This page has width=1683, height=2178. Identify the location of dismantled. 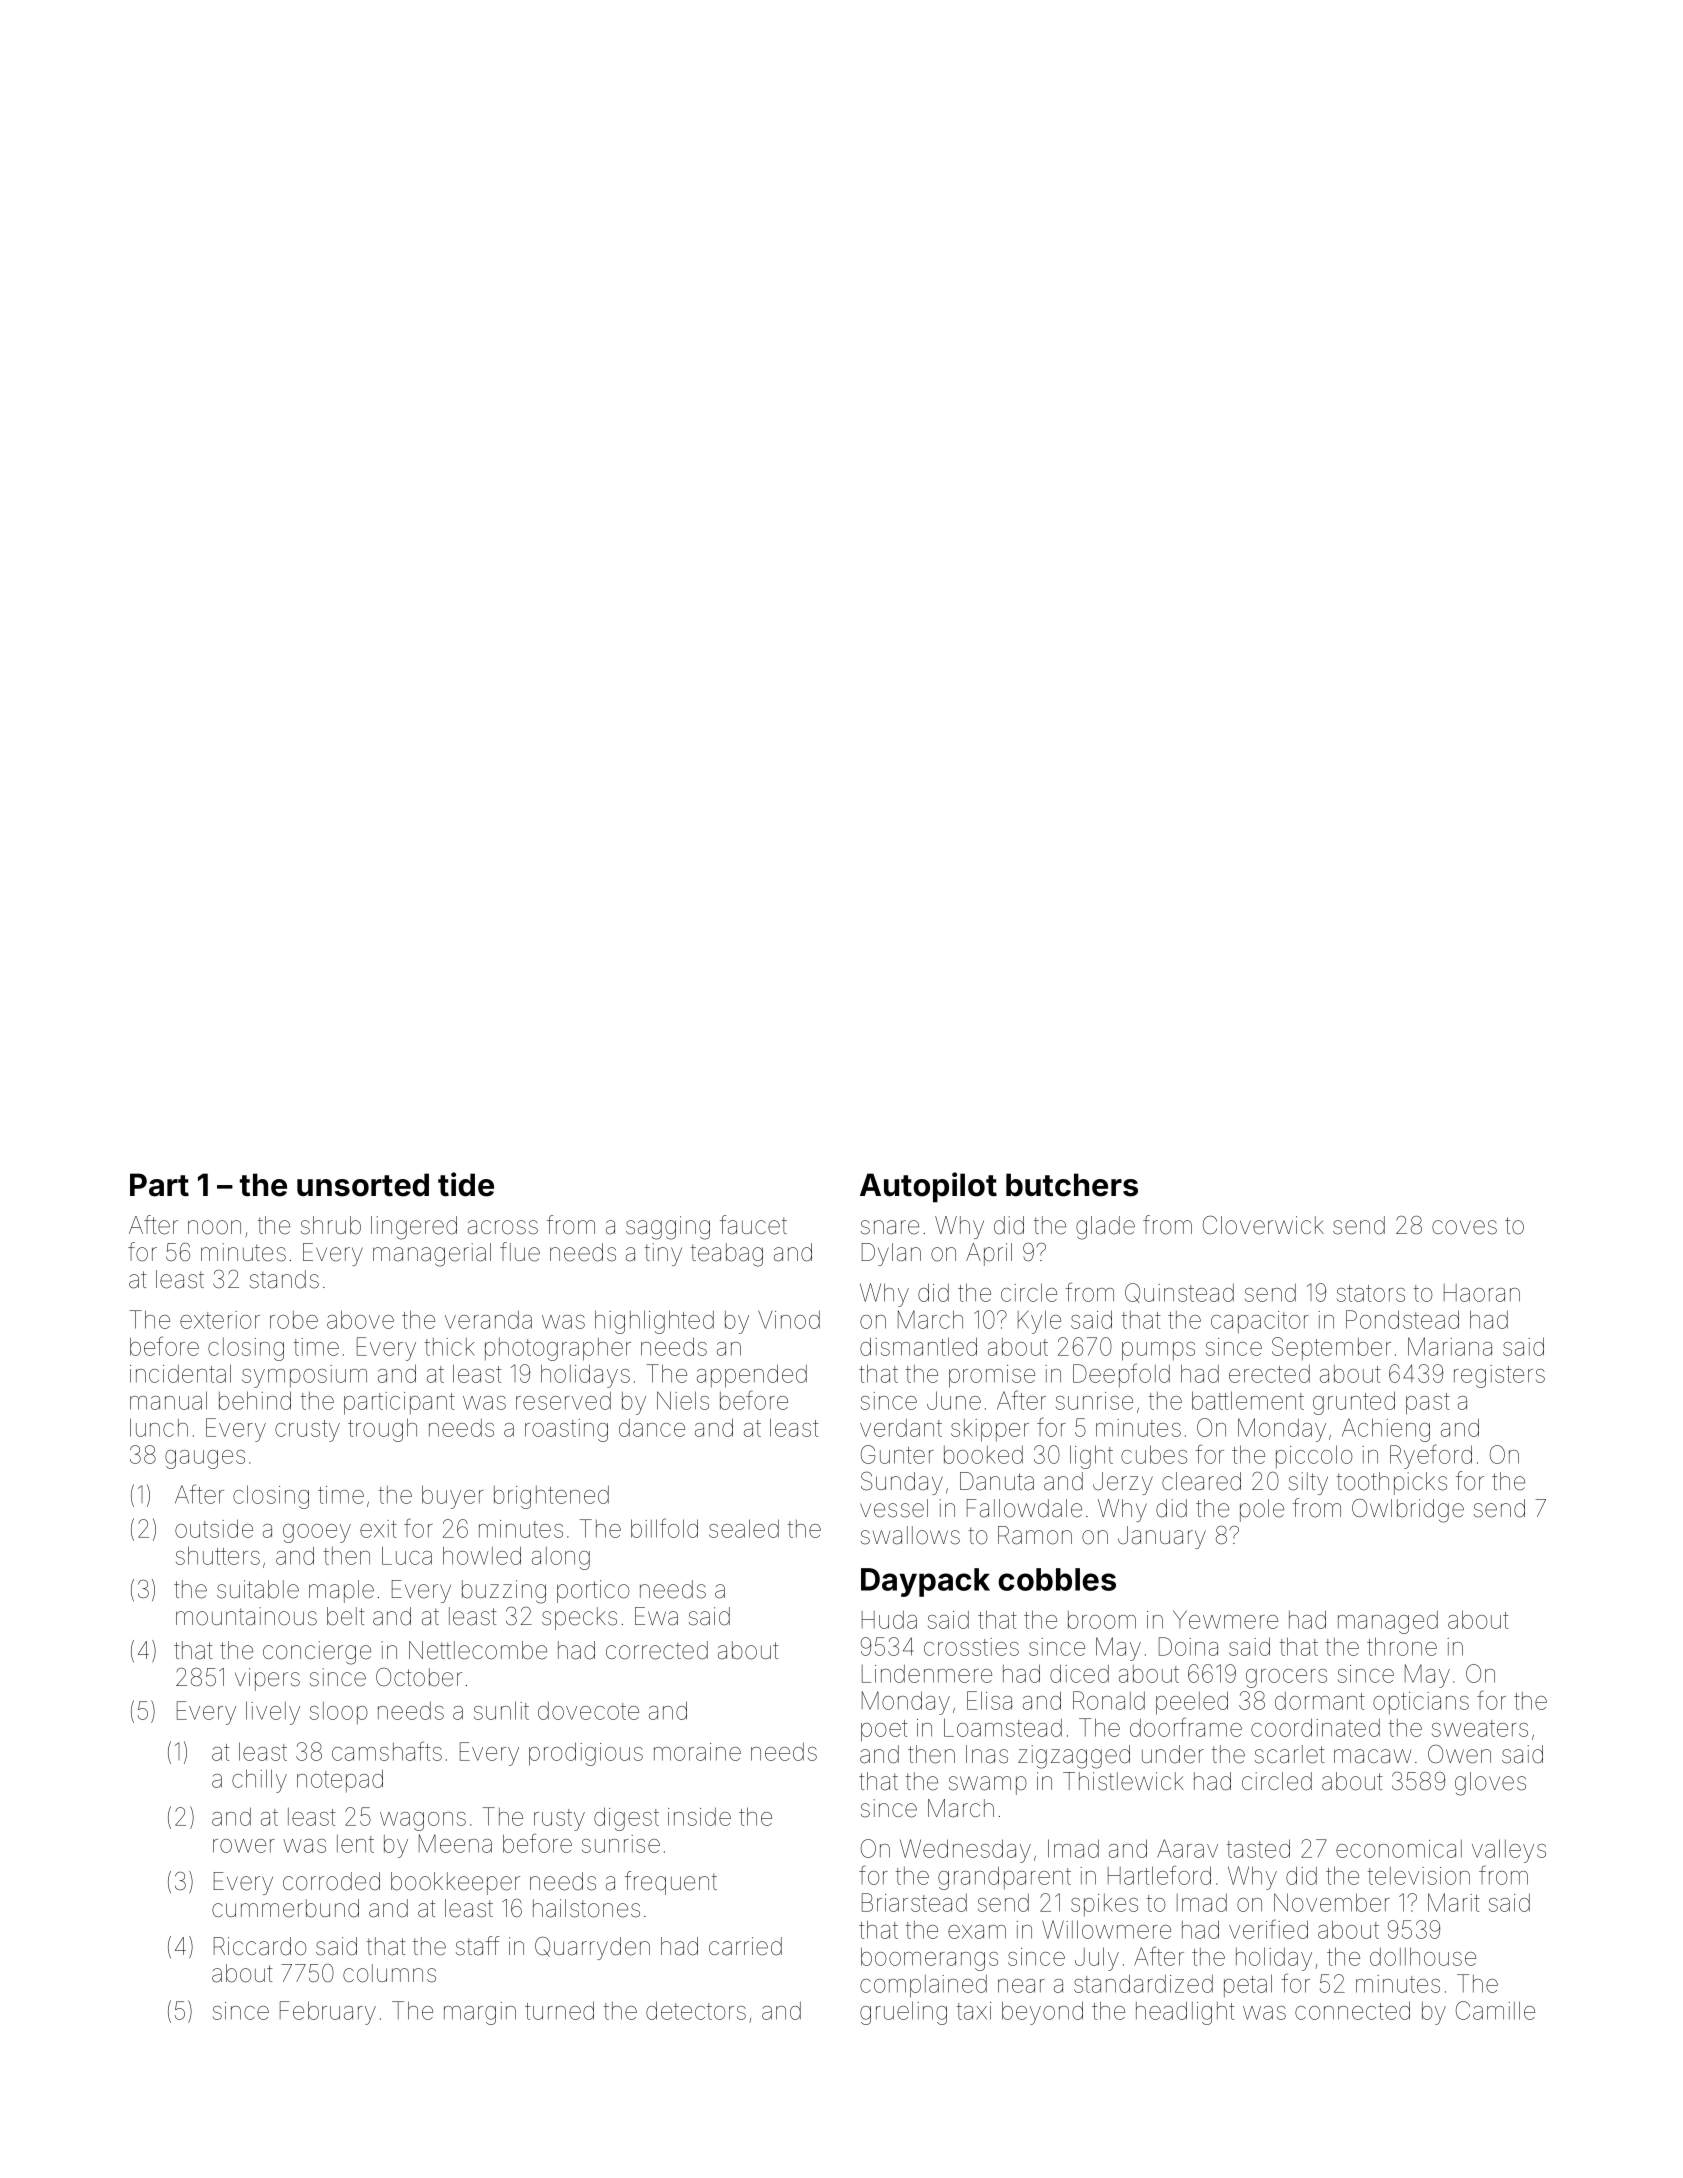
(918, 1346).
